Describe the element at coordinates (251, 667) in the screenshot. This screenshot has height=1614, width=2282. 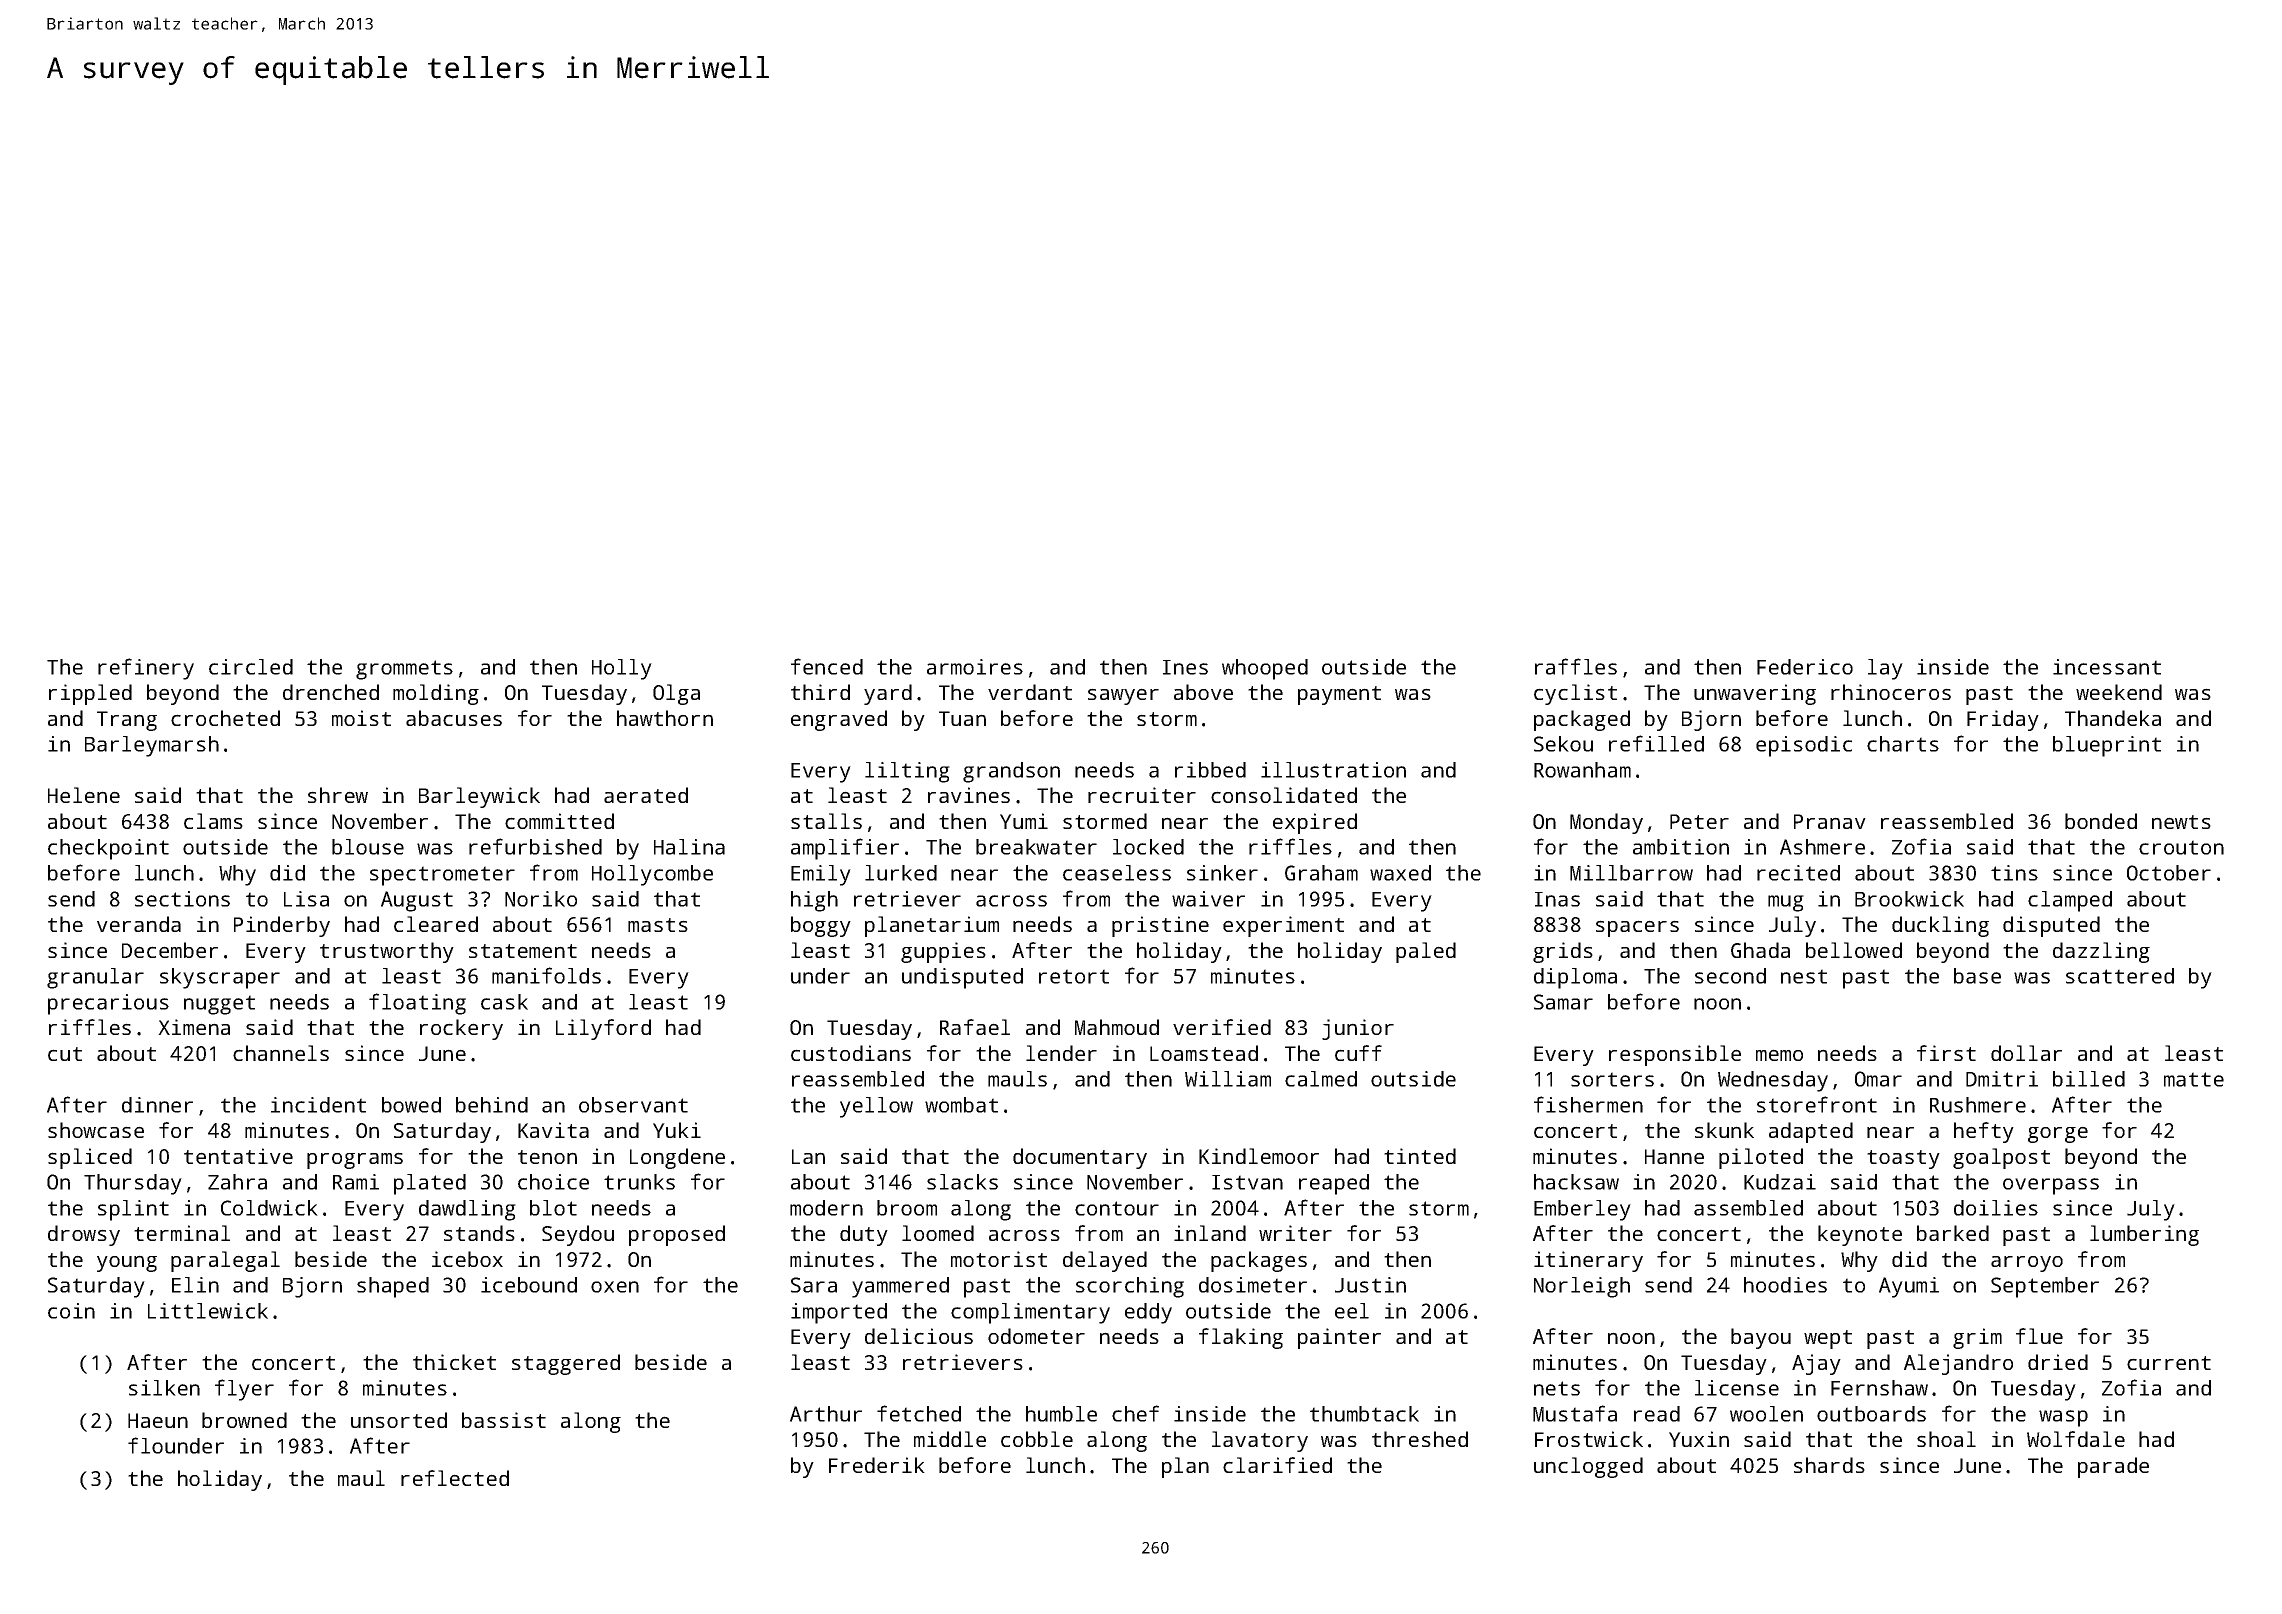
I see `circled` at that location.
